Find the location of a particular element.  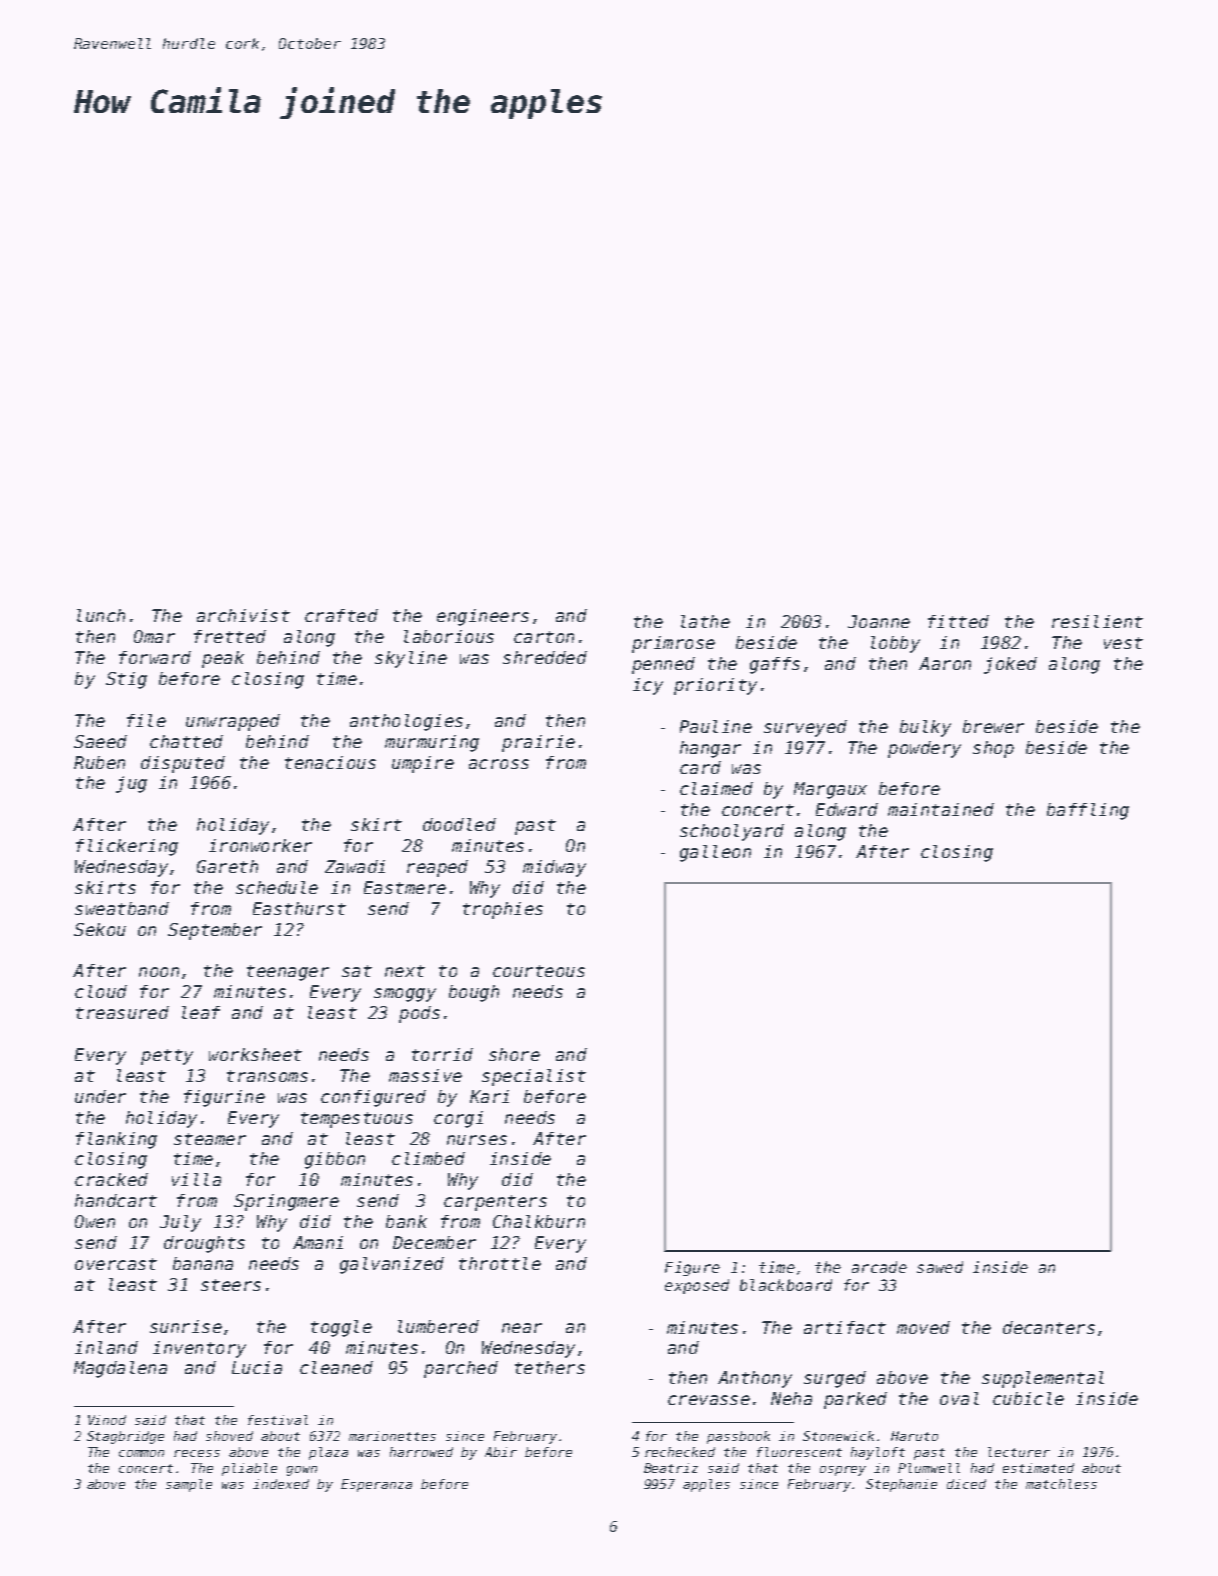

icy is located at coordinates (648, 686).
